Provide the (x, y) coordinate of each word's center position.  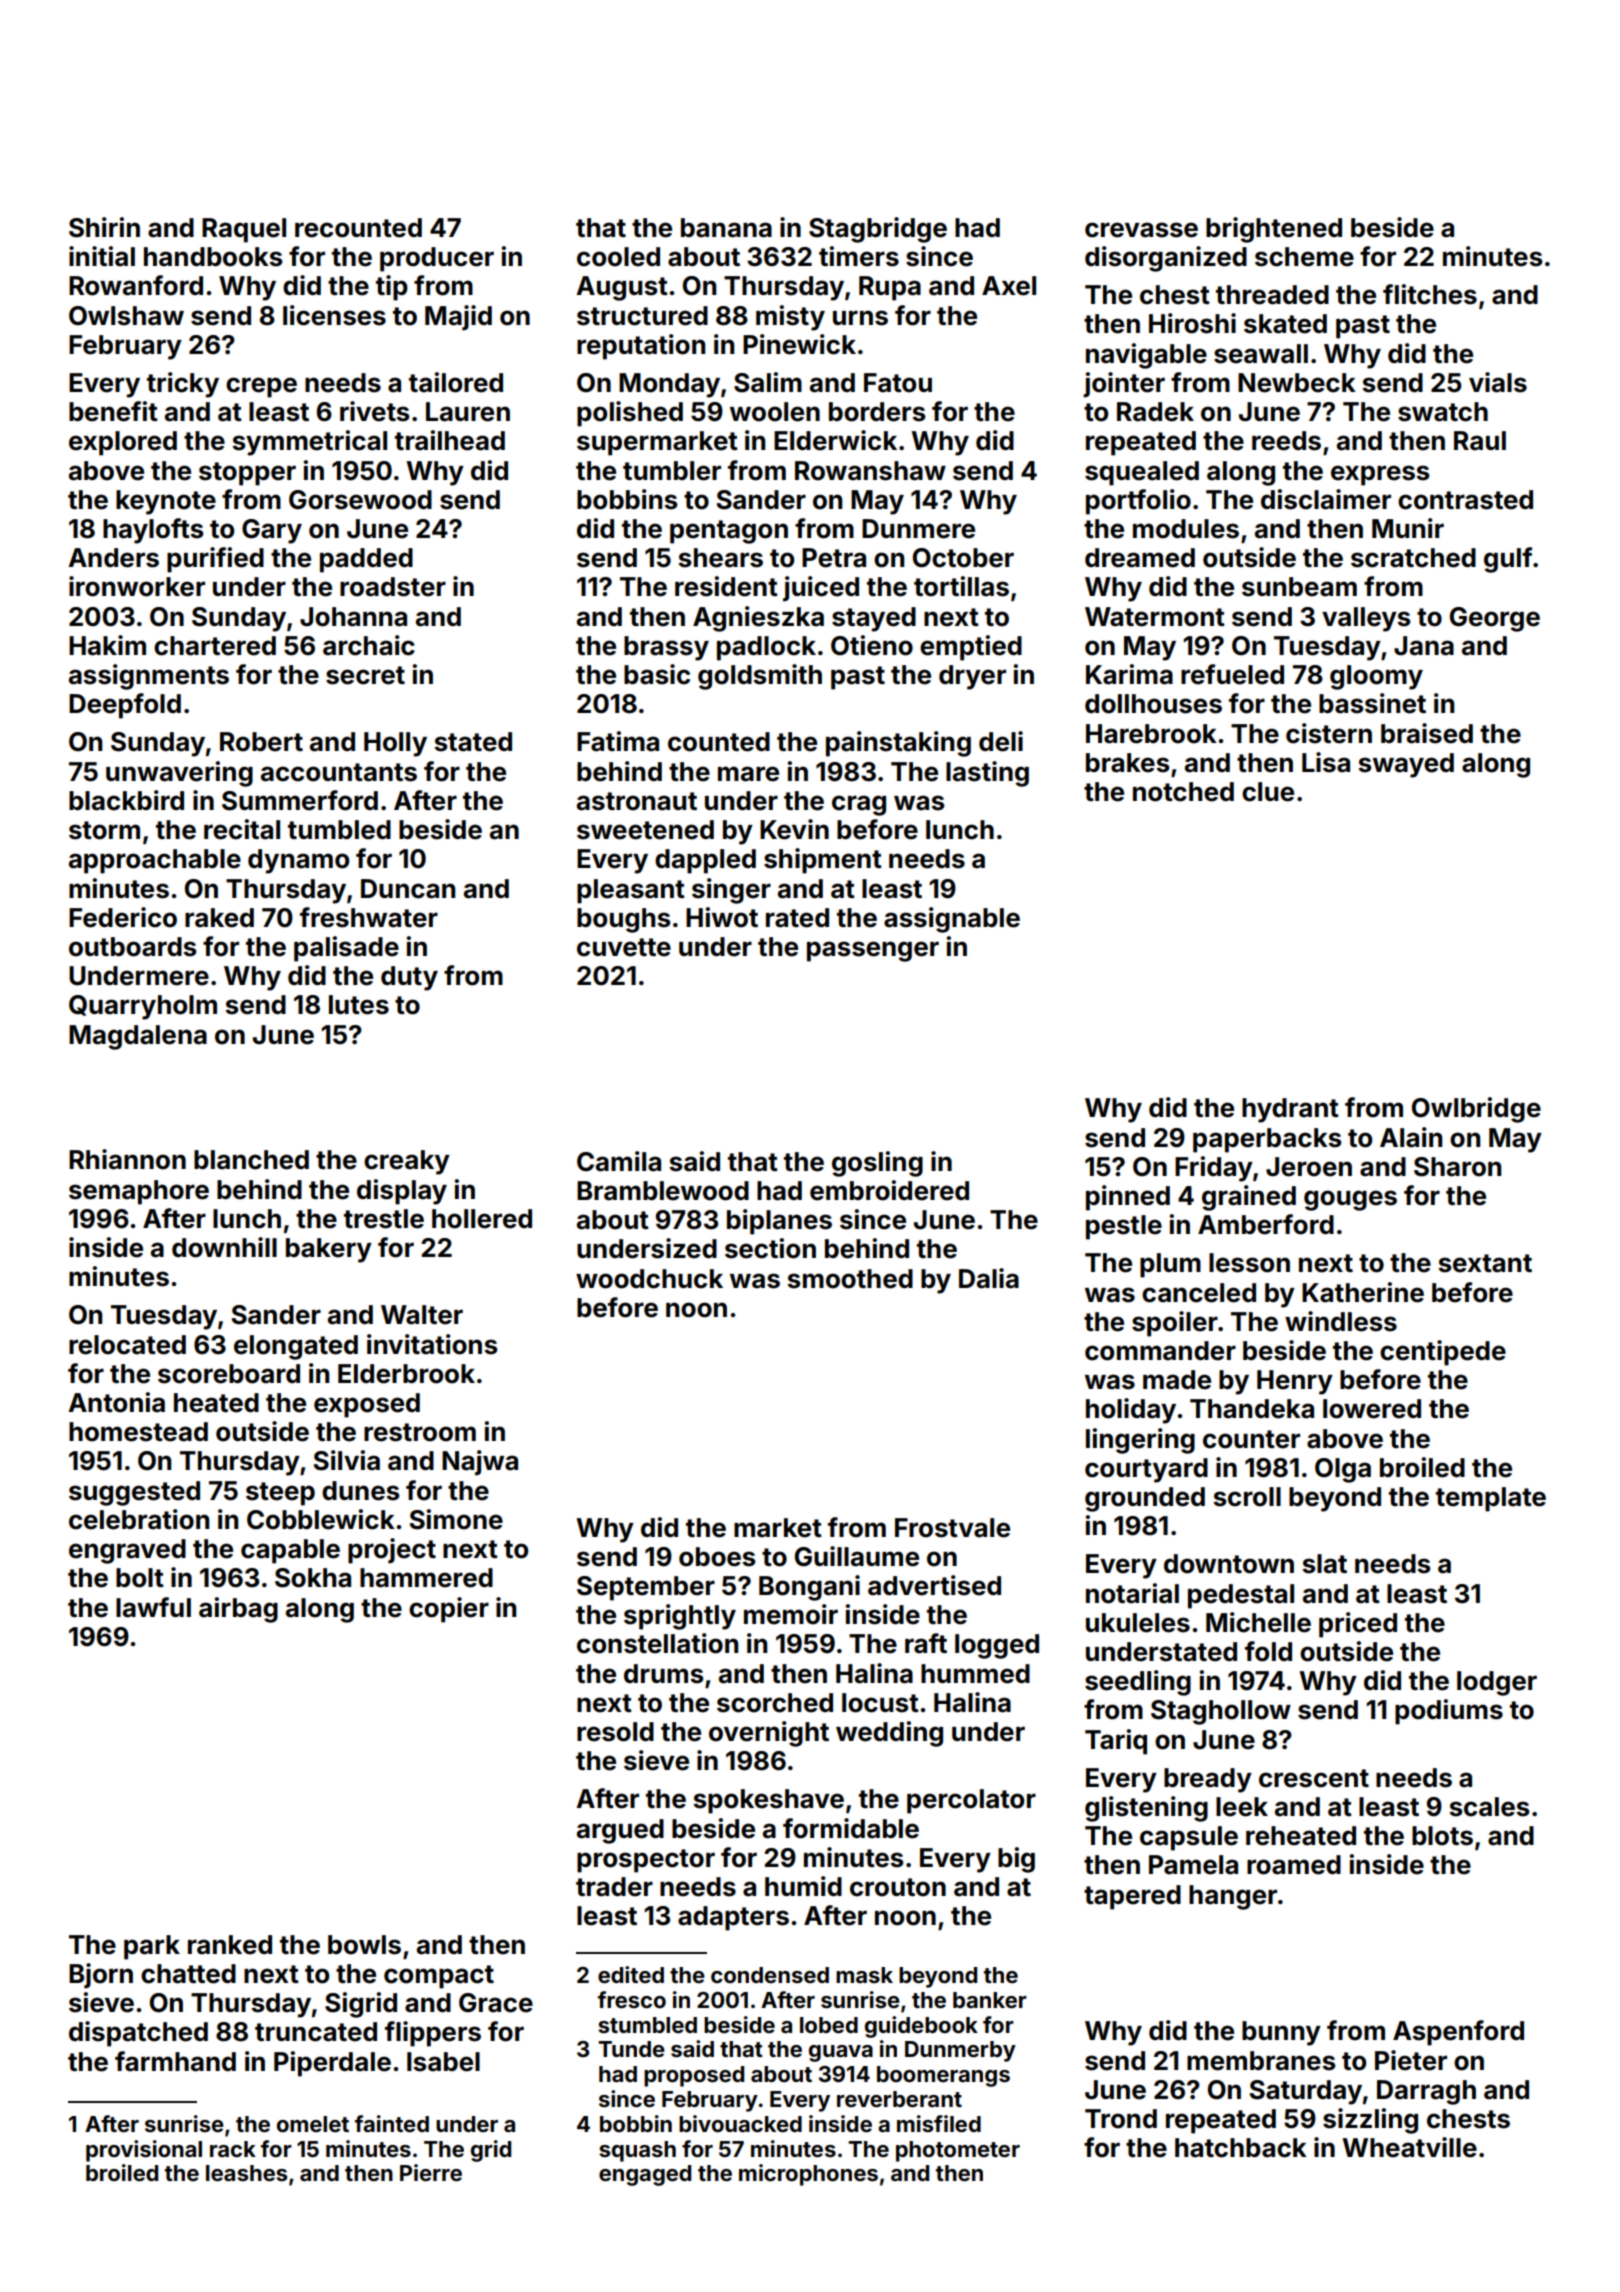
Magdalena (138, 1037)
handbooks (213, 257)
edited (631, 1974)
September (646, 1588)
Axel (1009, 286)
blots (1442, 1836)
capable (290, 1551)
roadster (393, 587)
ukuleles (1138, 1623)
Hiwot (722, 917)
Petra (834, 558)
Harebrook (1151, 734)
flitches (1430, 294)
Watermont (1155, 617)
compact (439, 1977)
